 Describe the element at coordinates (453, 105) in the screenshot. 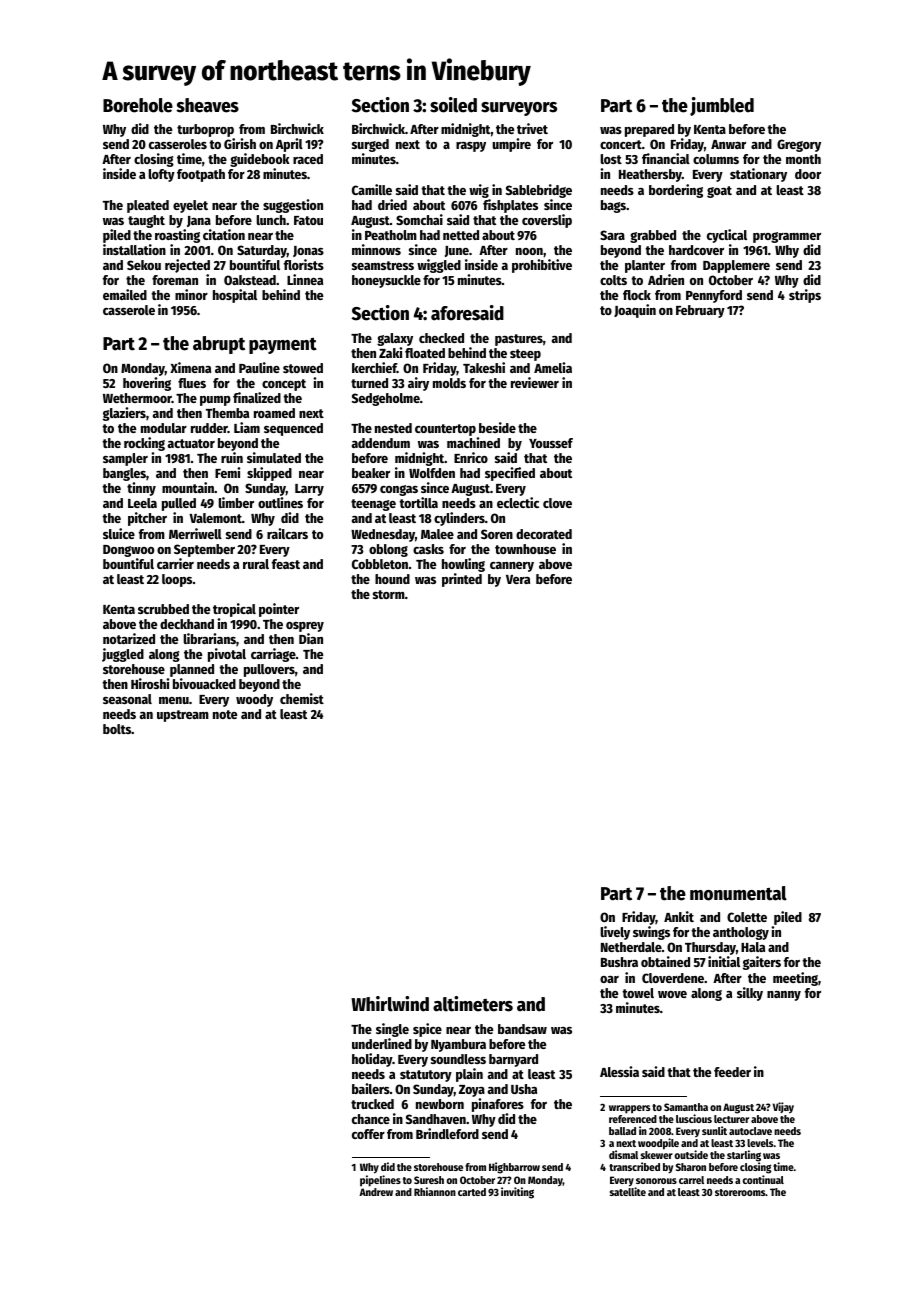

I see `soiled` at that location.
